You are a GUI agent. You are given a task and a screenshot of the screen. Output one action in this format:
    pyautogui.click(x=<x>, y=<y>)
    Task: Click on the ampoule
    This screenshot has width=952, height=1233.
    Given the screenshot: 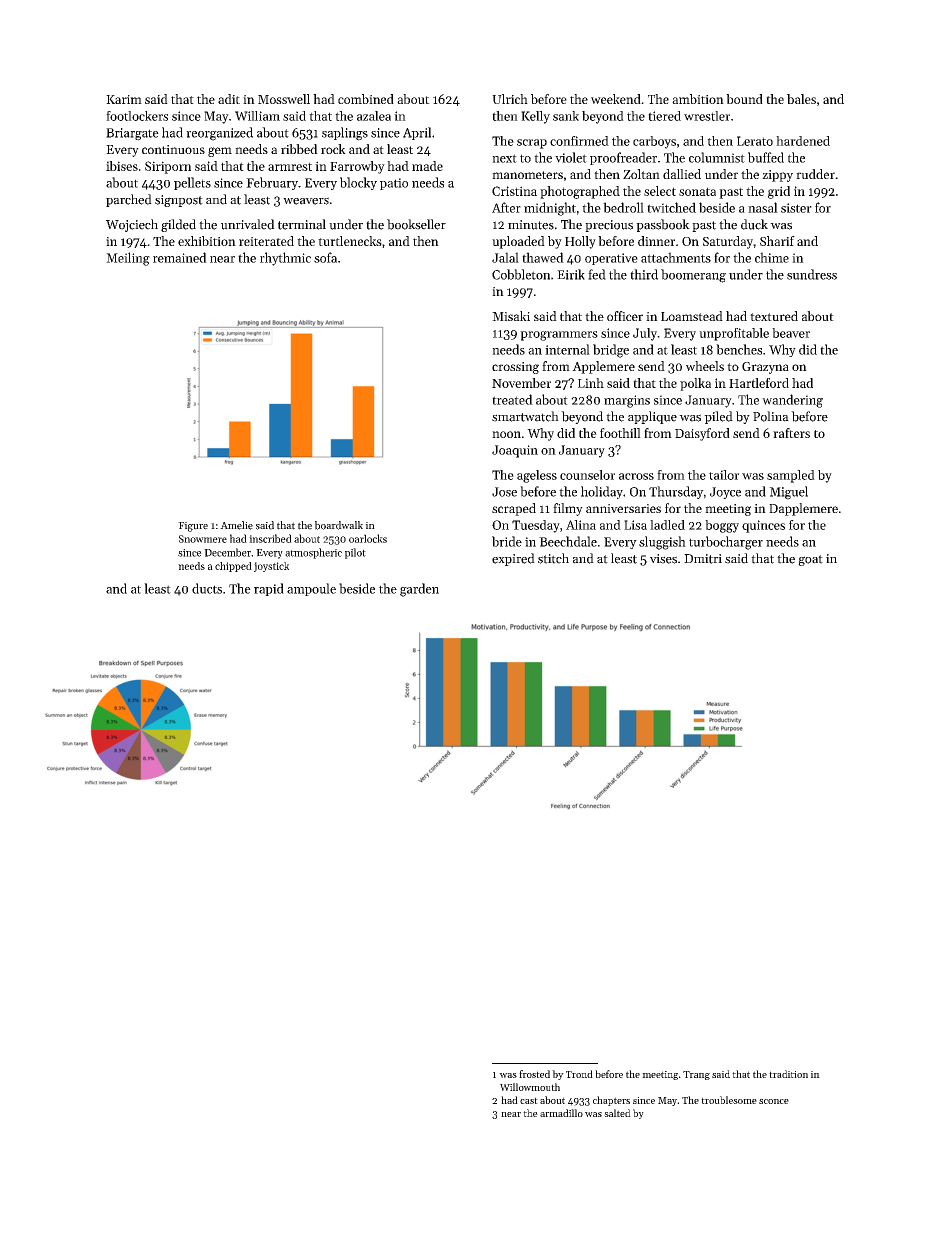 What is the action you would take?
    pyautogui.click(x=311, y=589)
